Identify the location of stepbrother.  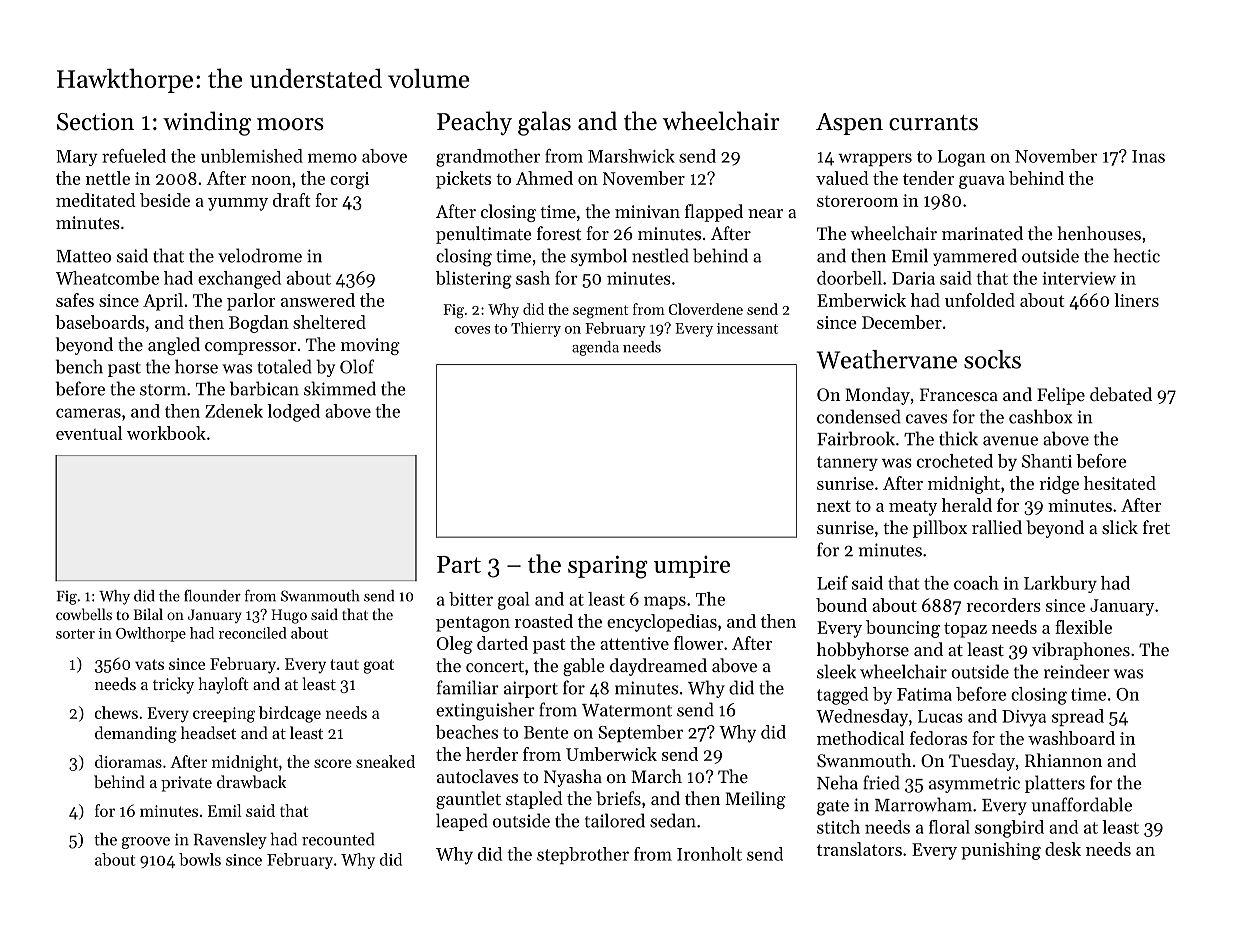
(583, 855).
